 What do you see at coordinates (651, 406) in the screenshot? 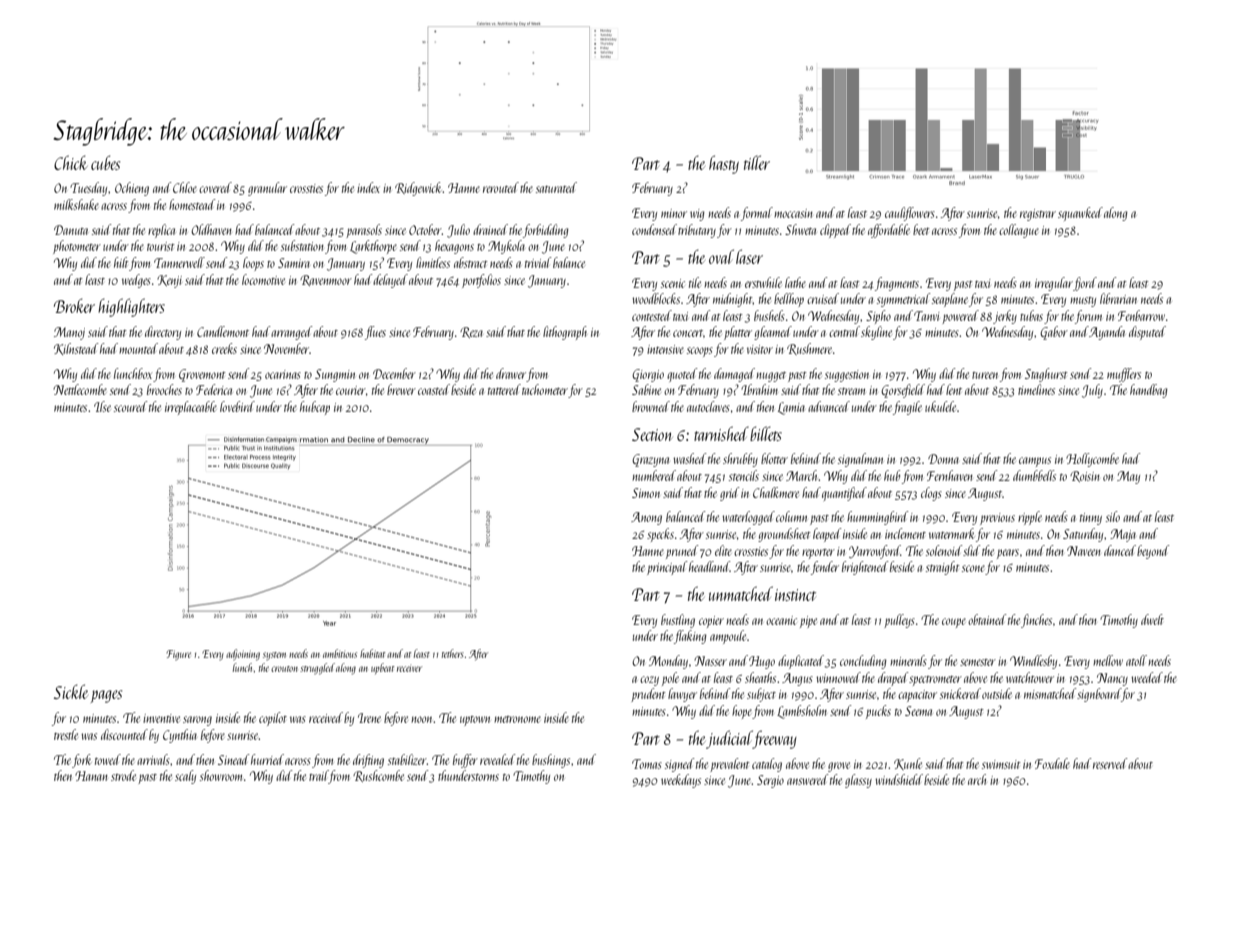
I see `browned` at bounding box center [651, 406].
